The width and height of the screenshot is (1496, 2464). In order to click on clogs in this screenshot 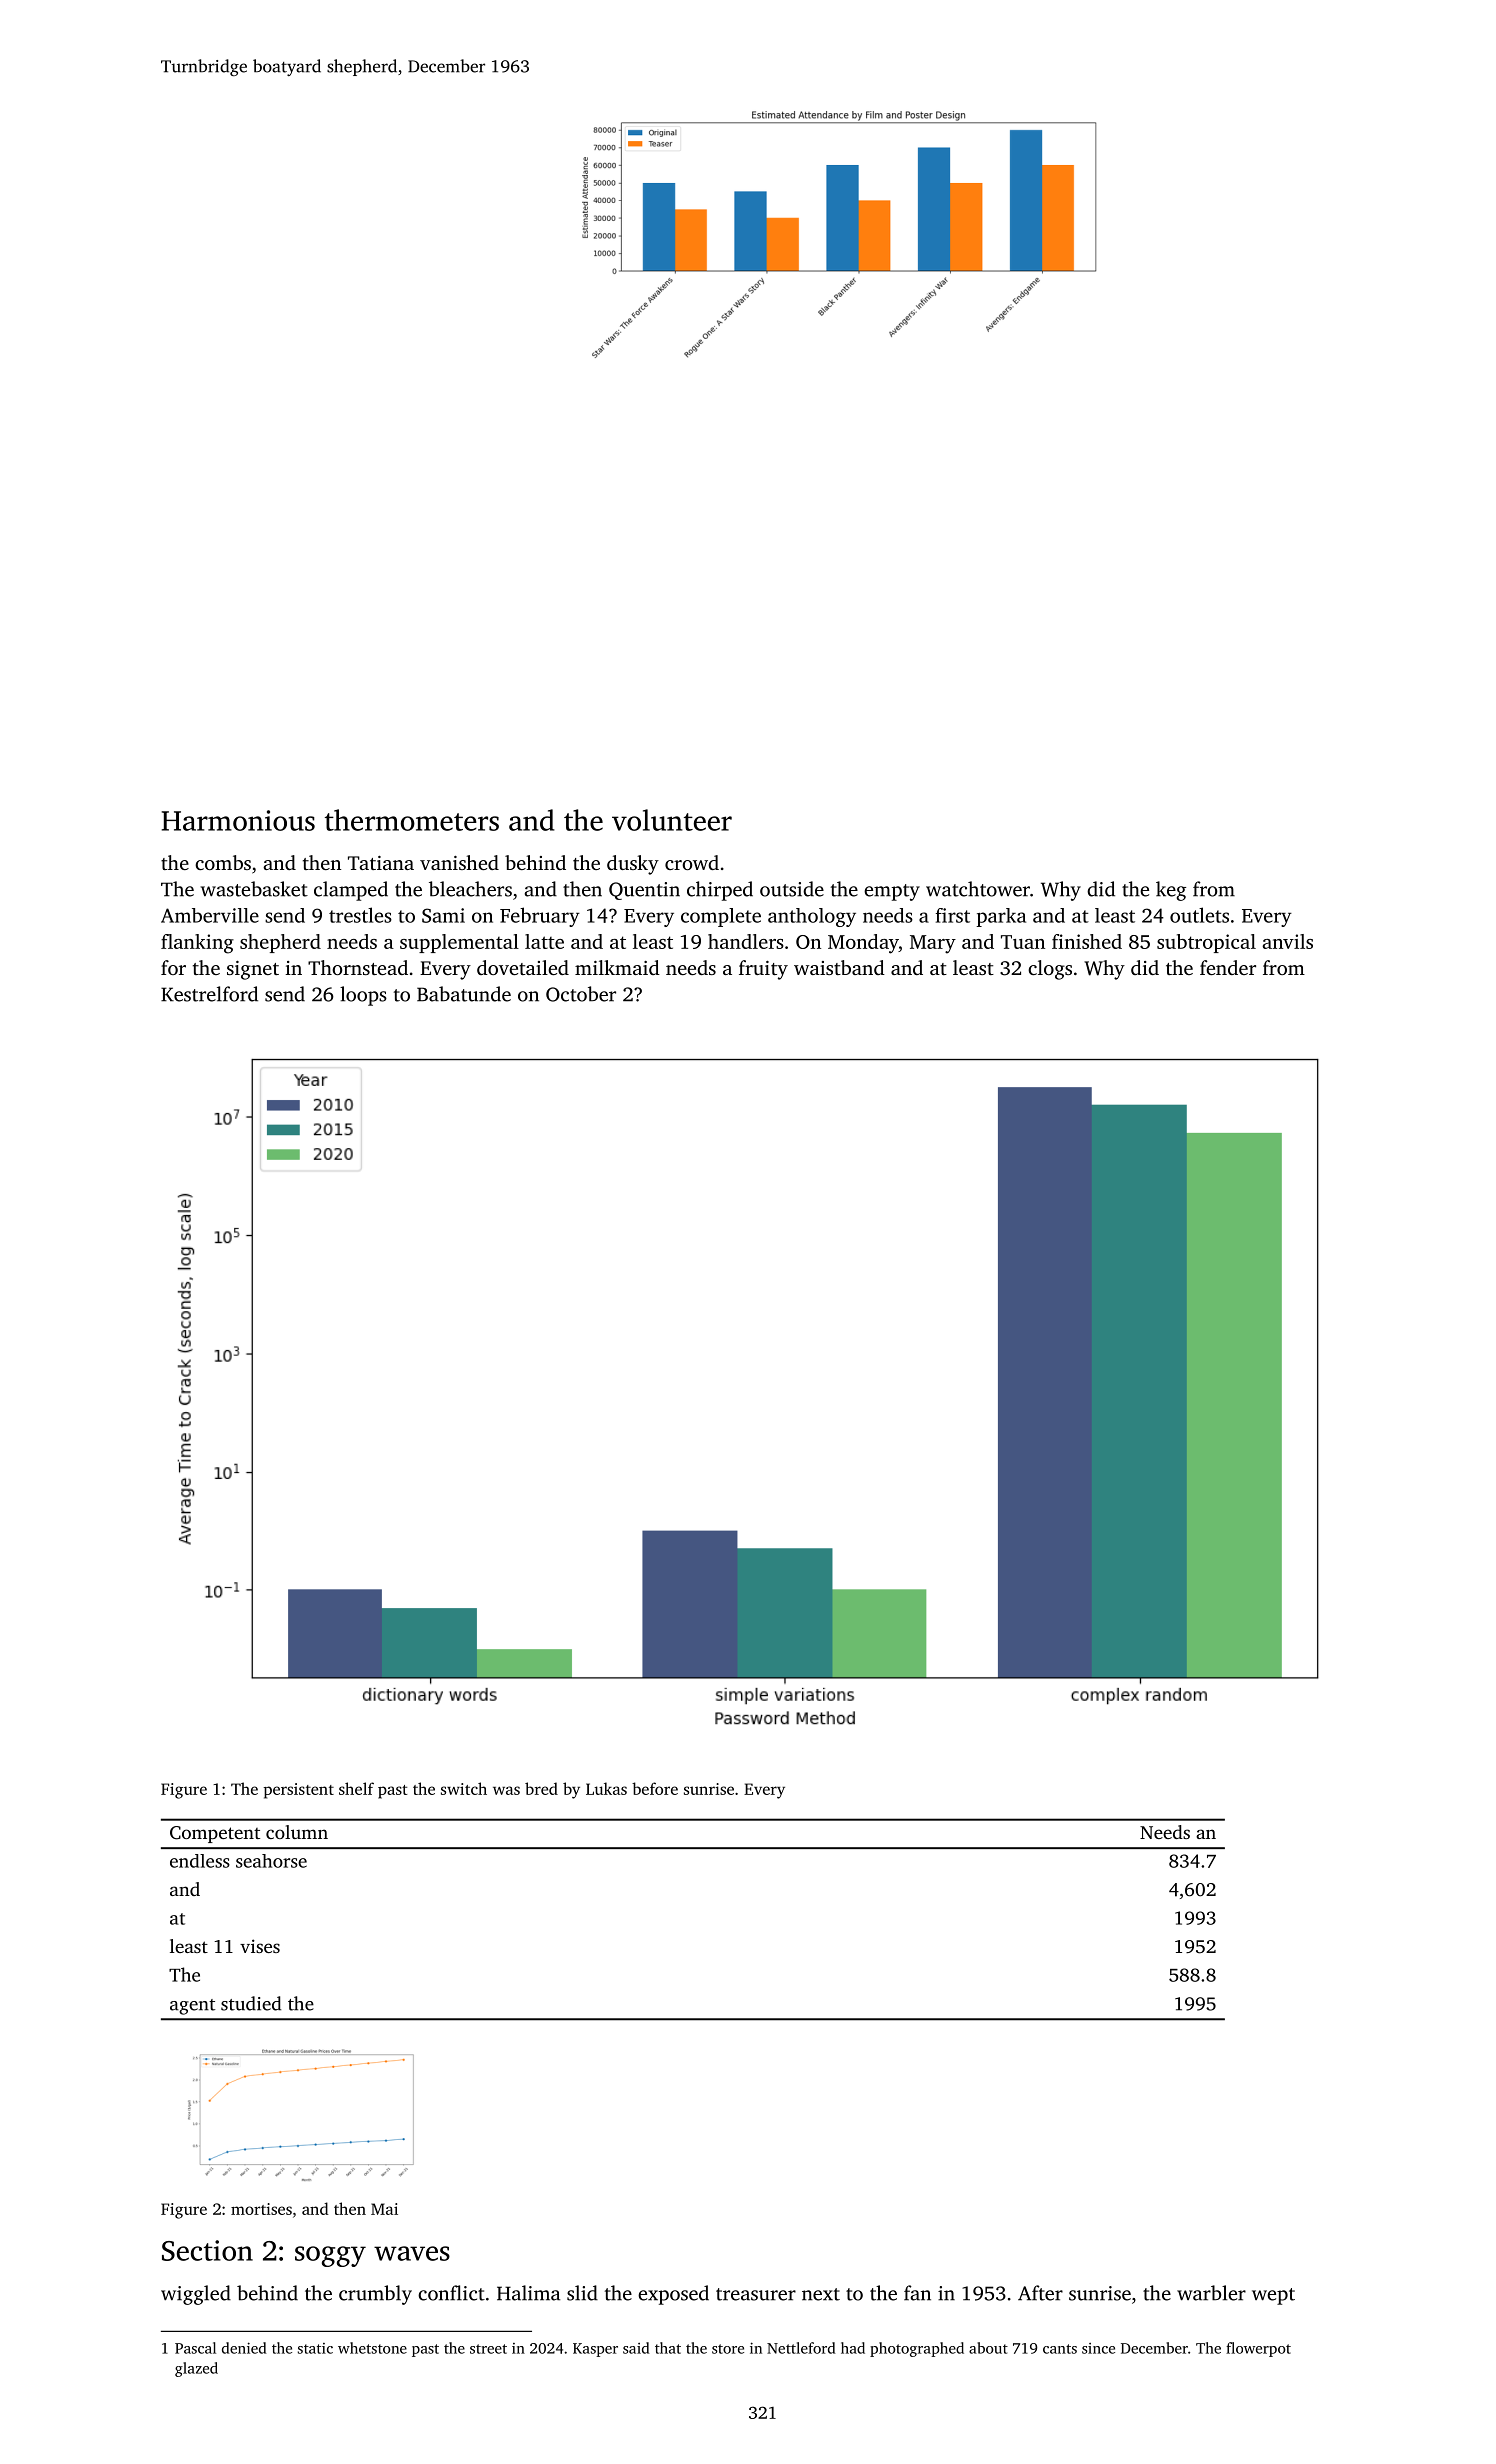, I will do `click(1050, 970)`.
